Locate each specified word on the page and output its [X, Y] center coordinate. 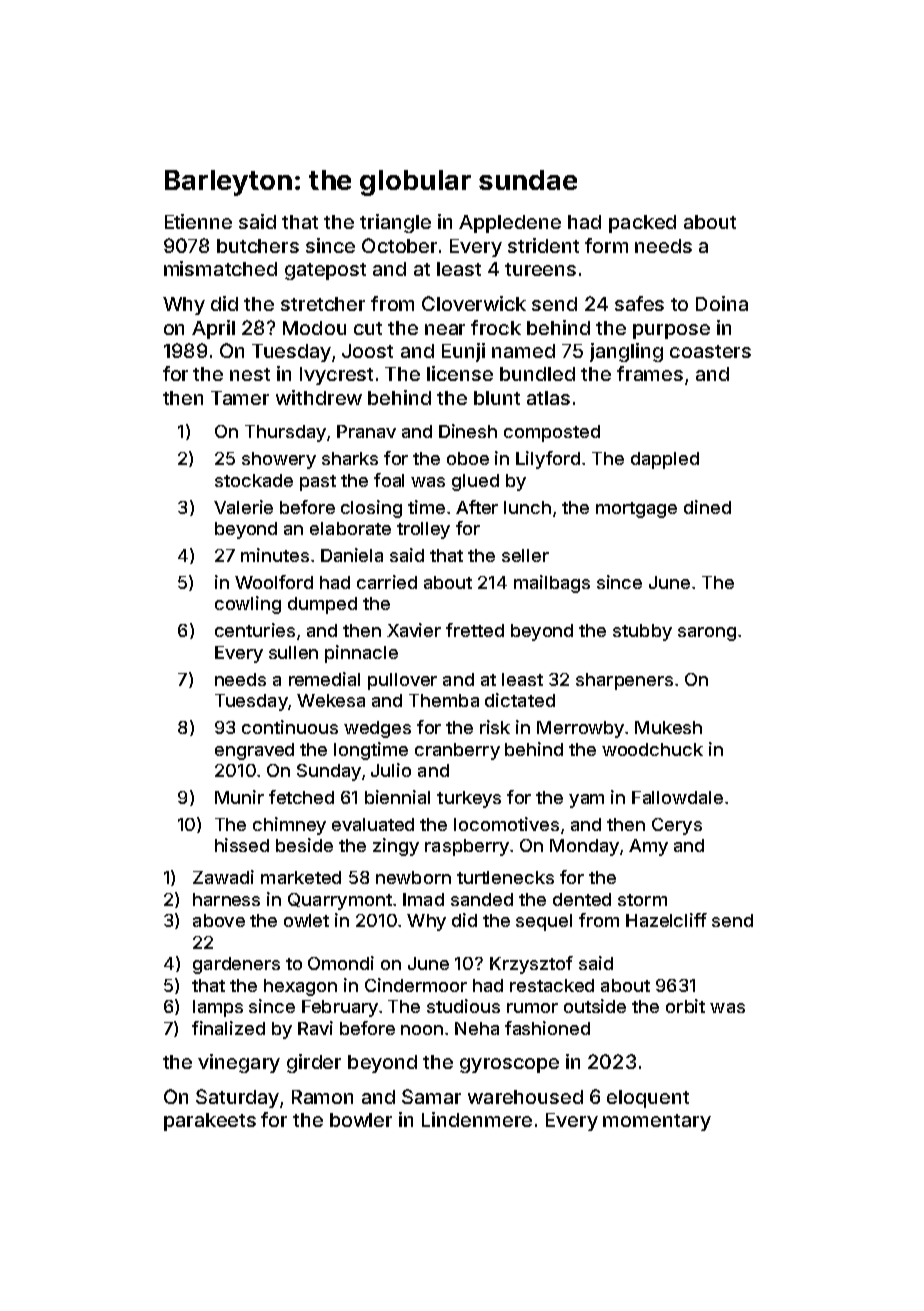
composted [552, 433]
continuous [290, 727]
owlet [306, 920]
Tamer [240, 398]
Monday [584, 847]
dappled [665, 460]
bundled [537, 374]
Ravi [315, 1028]
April [213, 329]
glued [475, 482]
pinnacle [361, 654]
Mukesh [668, 727]
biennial [397, 797]
